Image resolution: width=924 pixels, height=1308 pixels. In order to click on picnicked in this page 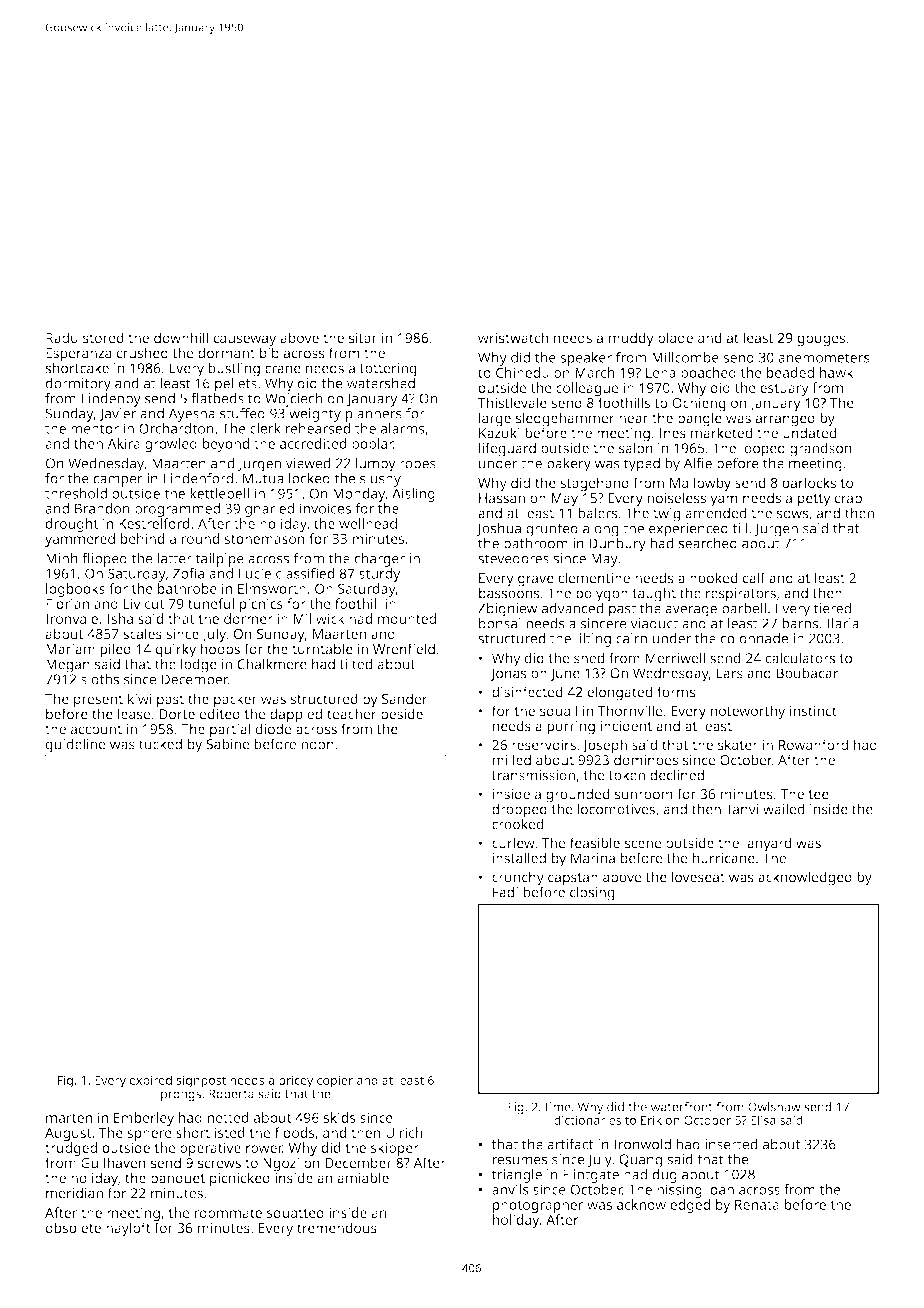, I will do `click(240, 1179)`.
